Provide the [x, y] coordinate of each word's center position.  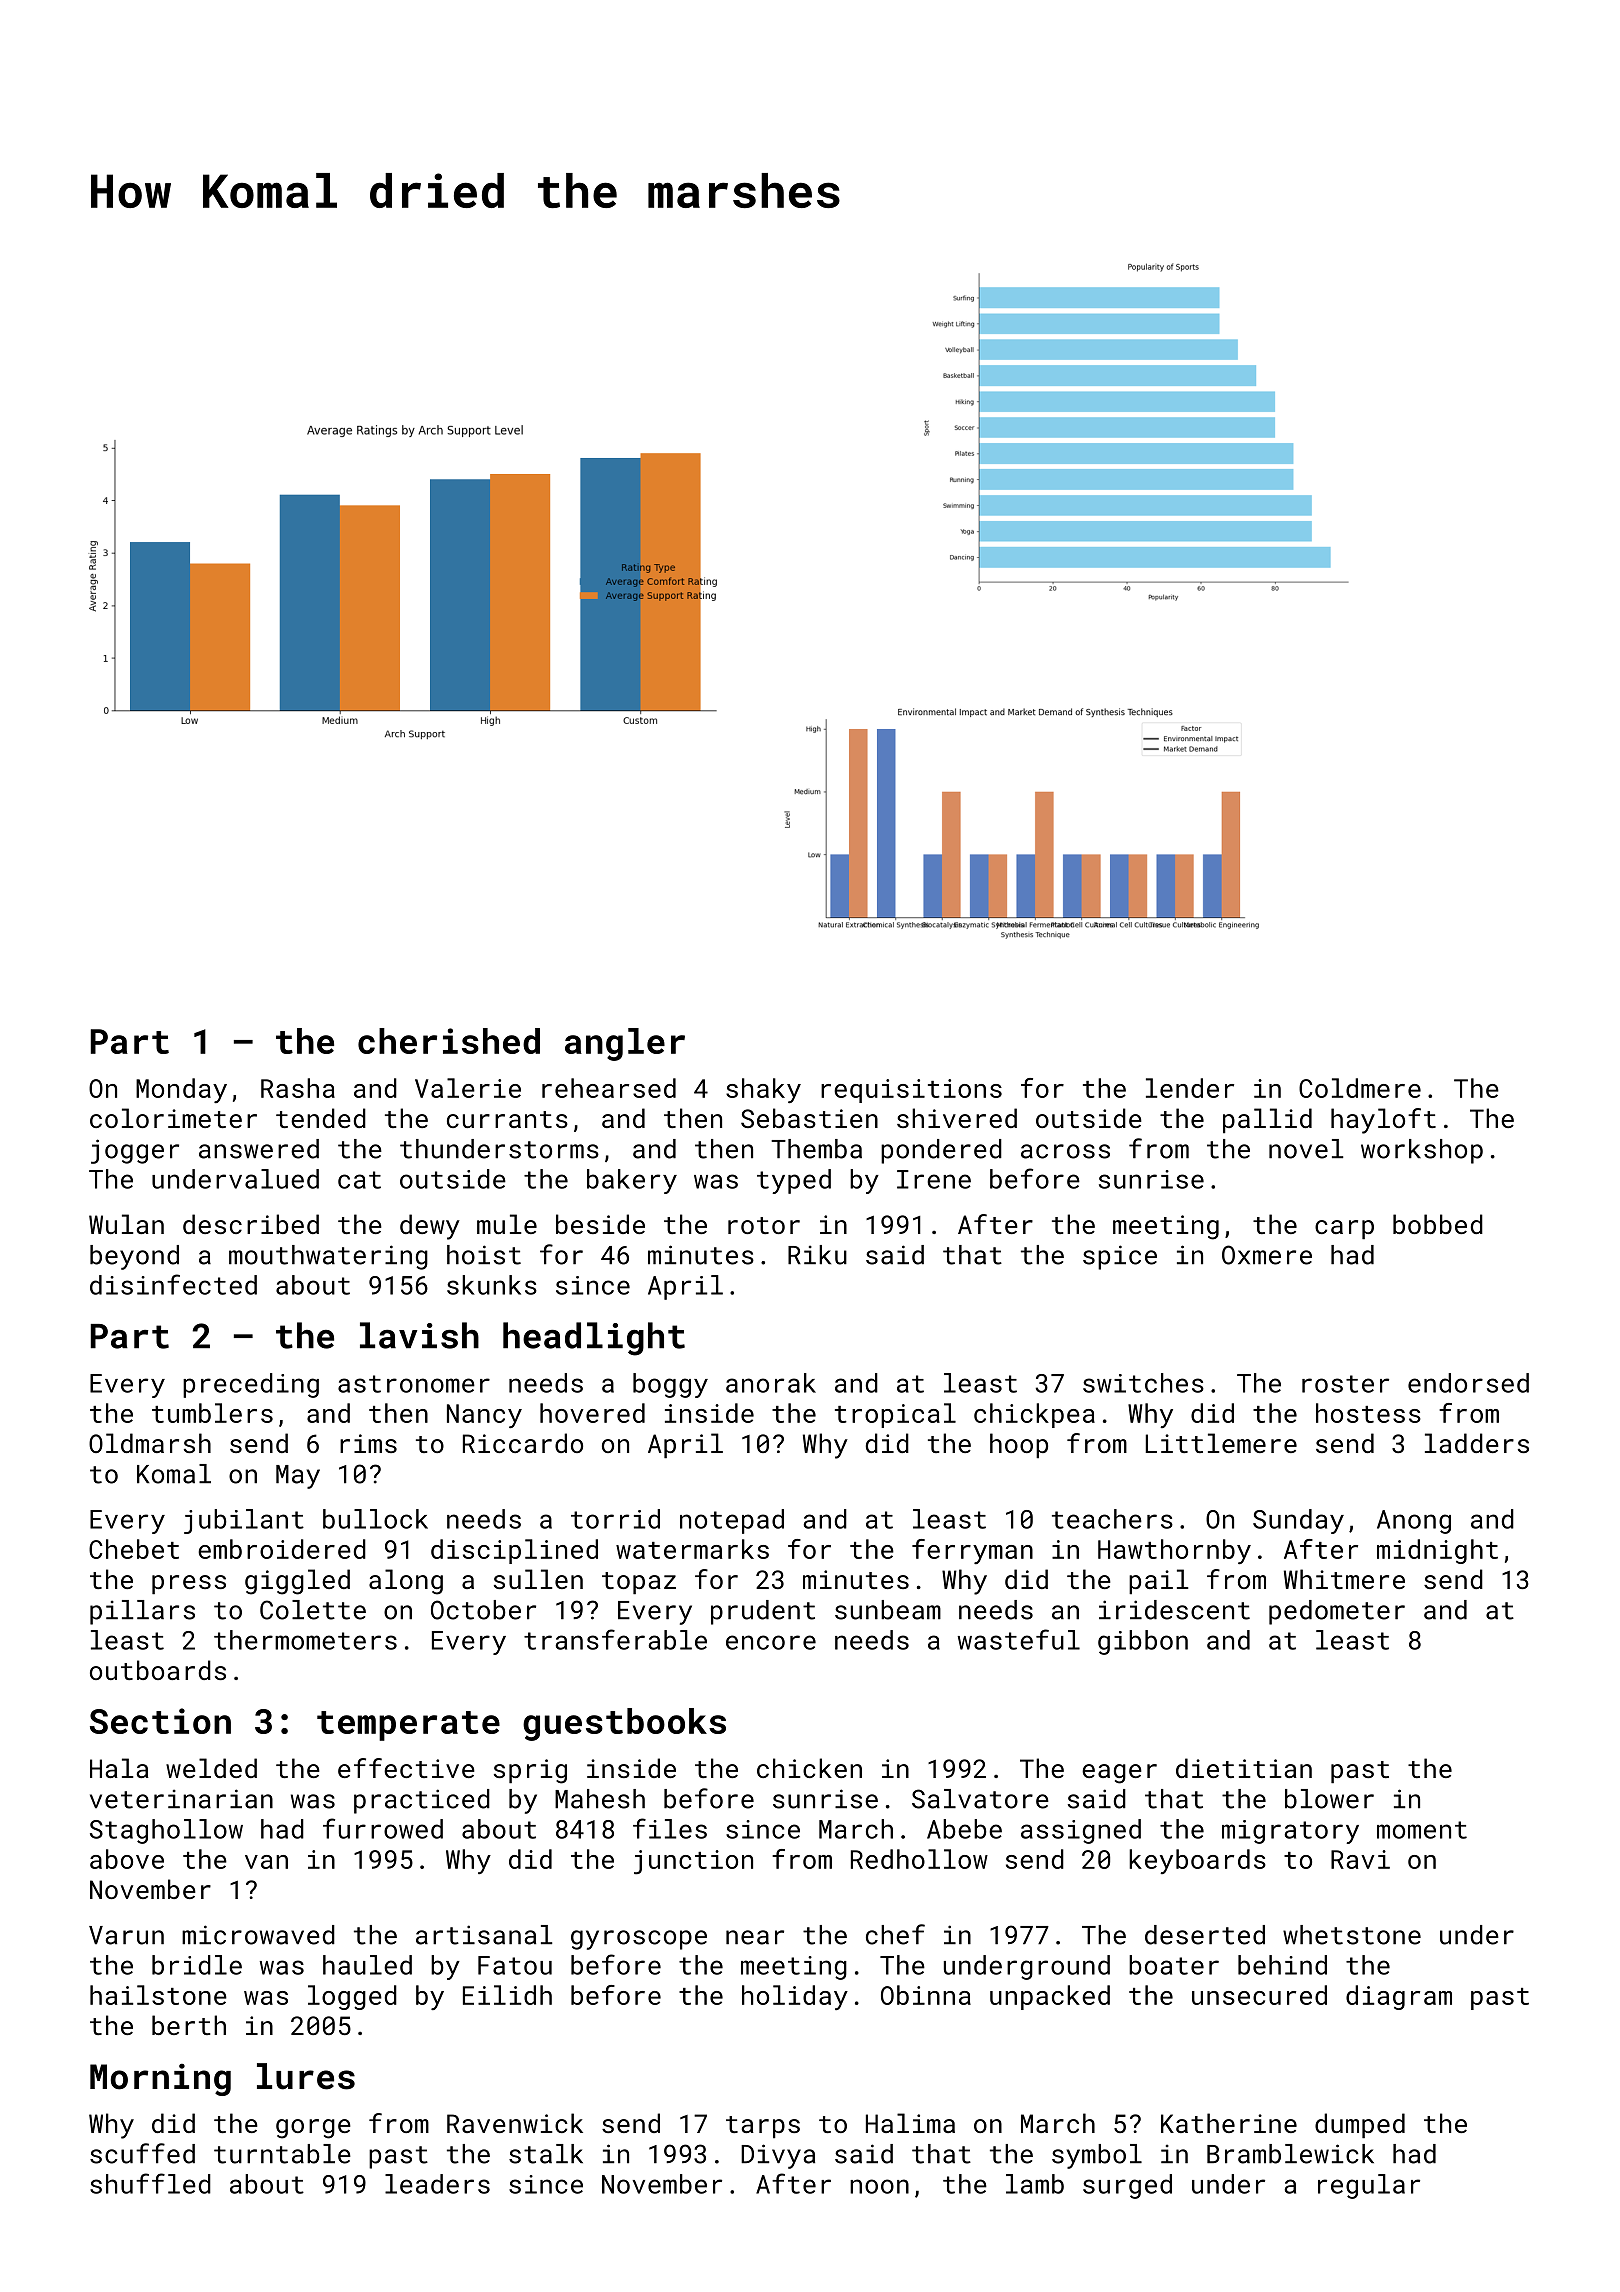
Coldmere [1360, 1088]
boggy [670, 1385]
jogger [135, 1151]
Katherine [1229, 2123]
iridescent [1174, 1610]
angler [625, 1044]
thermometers [305, 1640]
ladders [1477, 1443]
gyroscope [639, 1940]
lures [306, 2076]
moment [1422, 1830]
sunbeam [888, 1610]
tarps [763, 2127]
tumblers [212, 1413]
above [127, 1859]
